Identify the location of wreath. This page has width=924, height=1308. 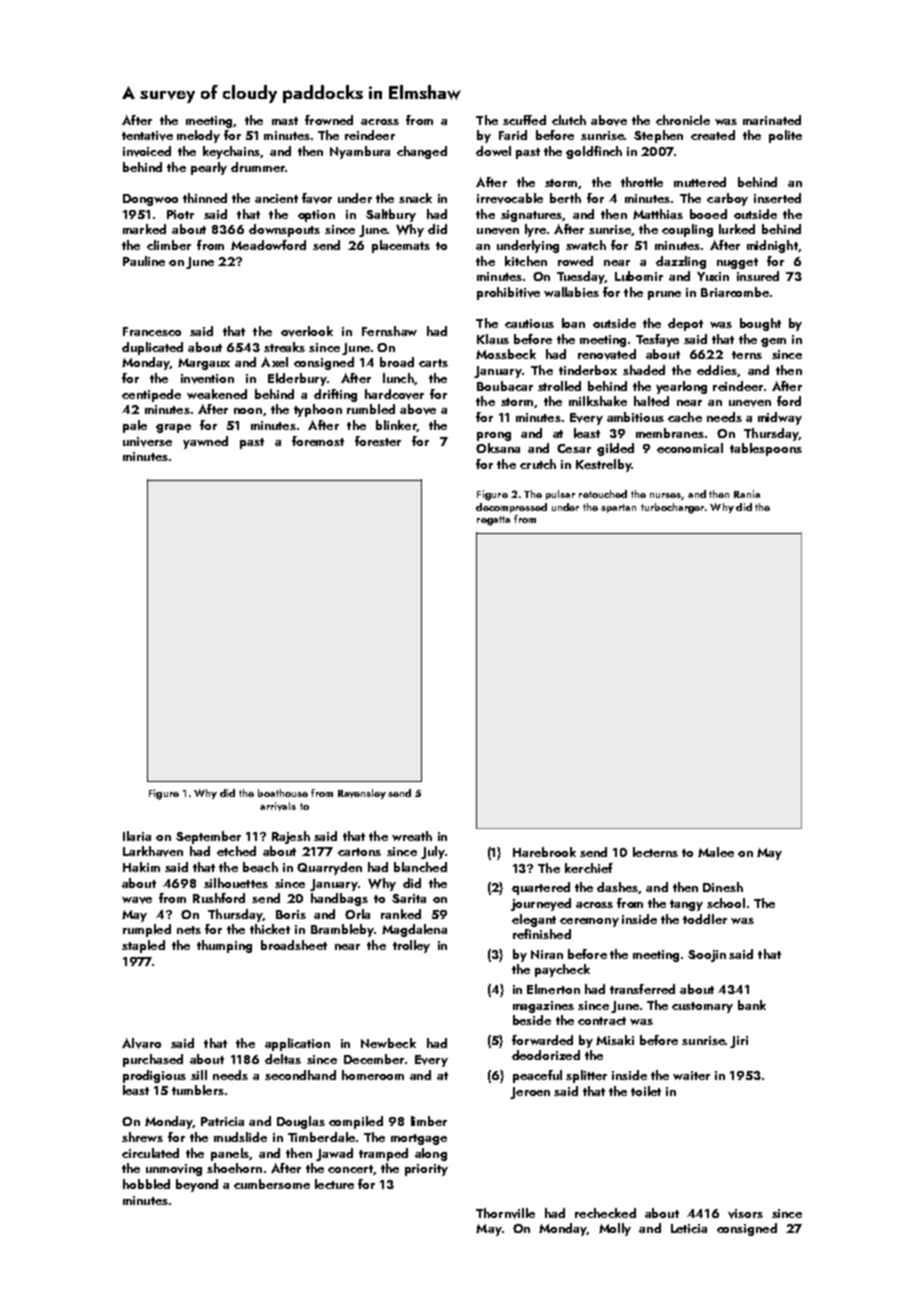
(412, 836).
